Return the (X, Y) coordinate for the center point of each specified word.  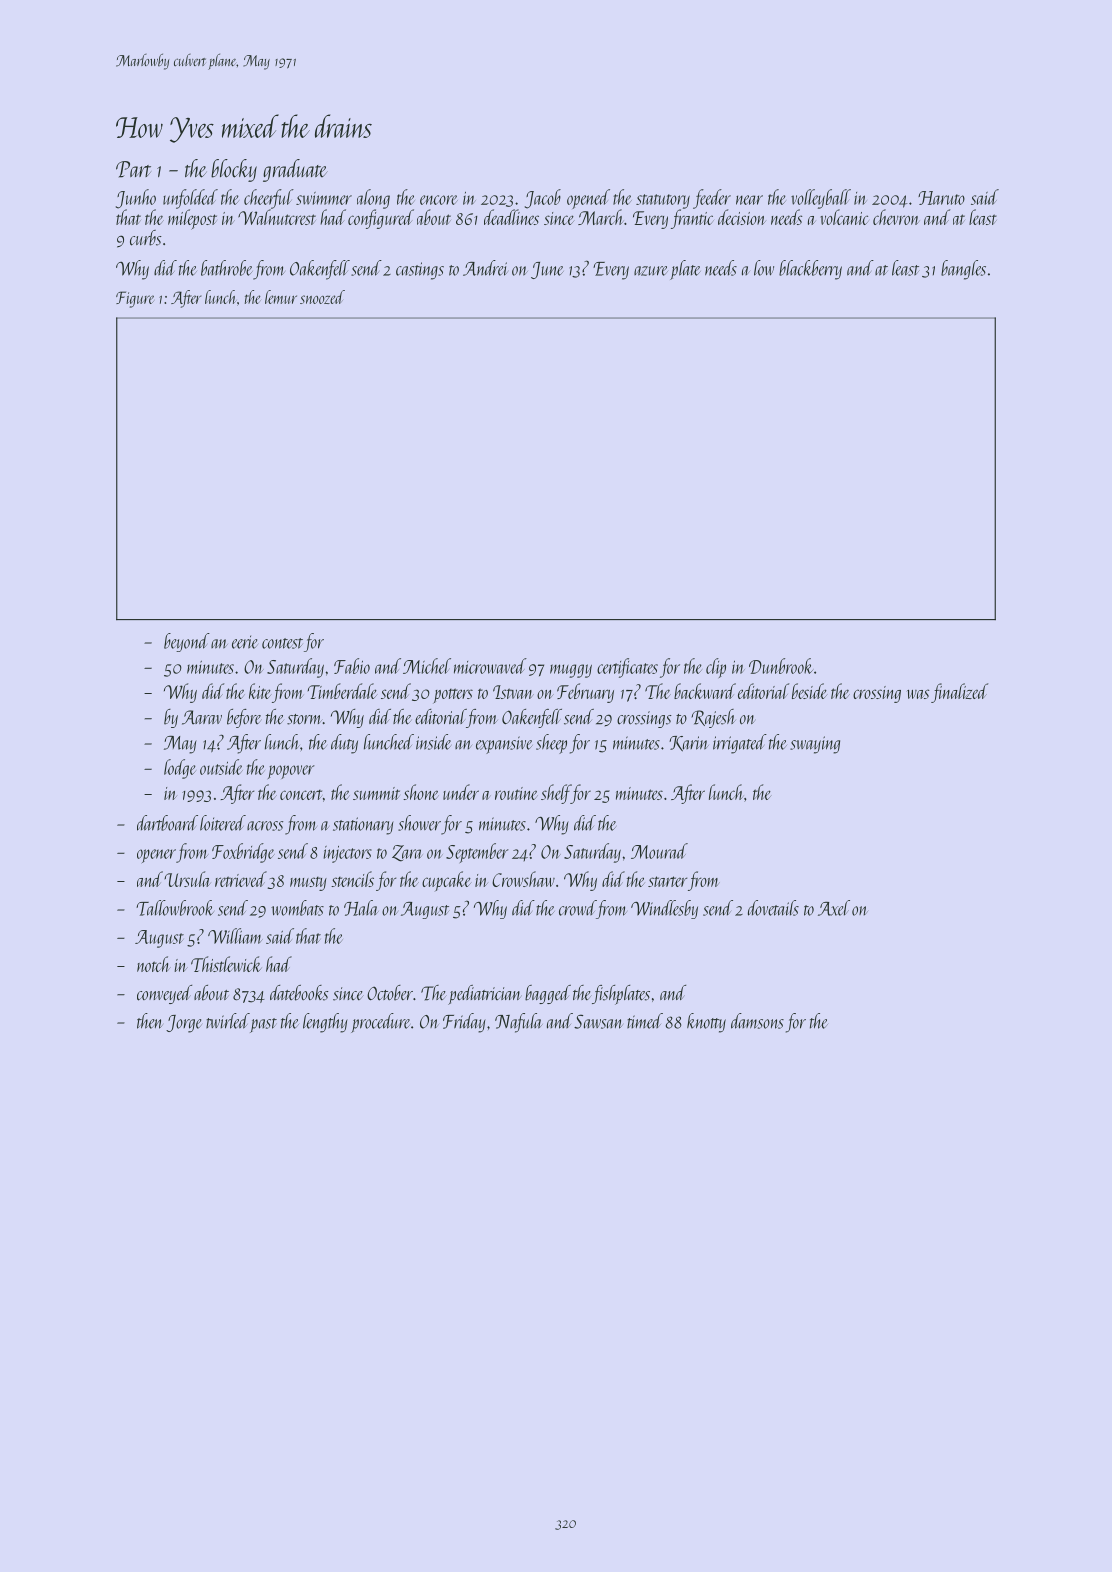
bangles (963, 270)
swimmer (324, 198)
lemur (281, 297)
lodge (180, 769)
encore (439, 200)
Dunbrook (781, 666)
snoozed (322, 297)
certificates (627, 668)
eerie (244, 642)
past (263, 1025)
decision (742, 217)
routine (516, 793)
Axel (834, 908)
